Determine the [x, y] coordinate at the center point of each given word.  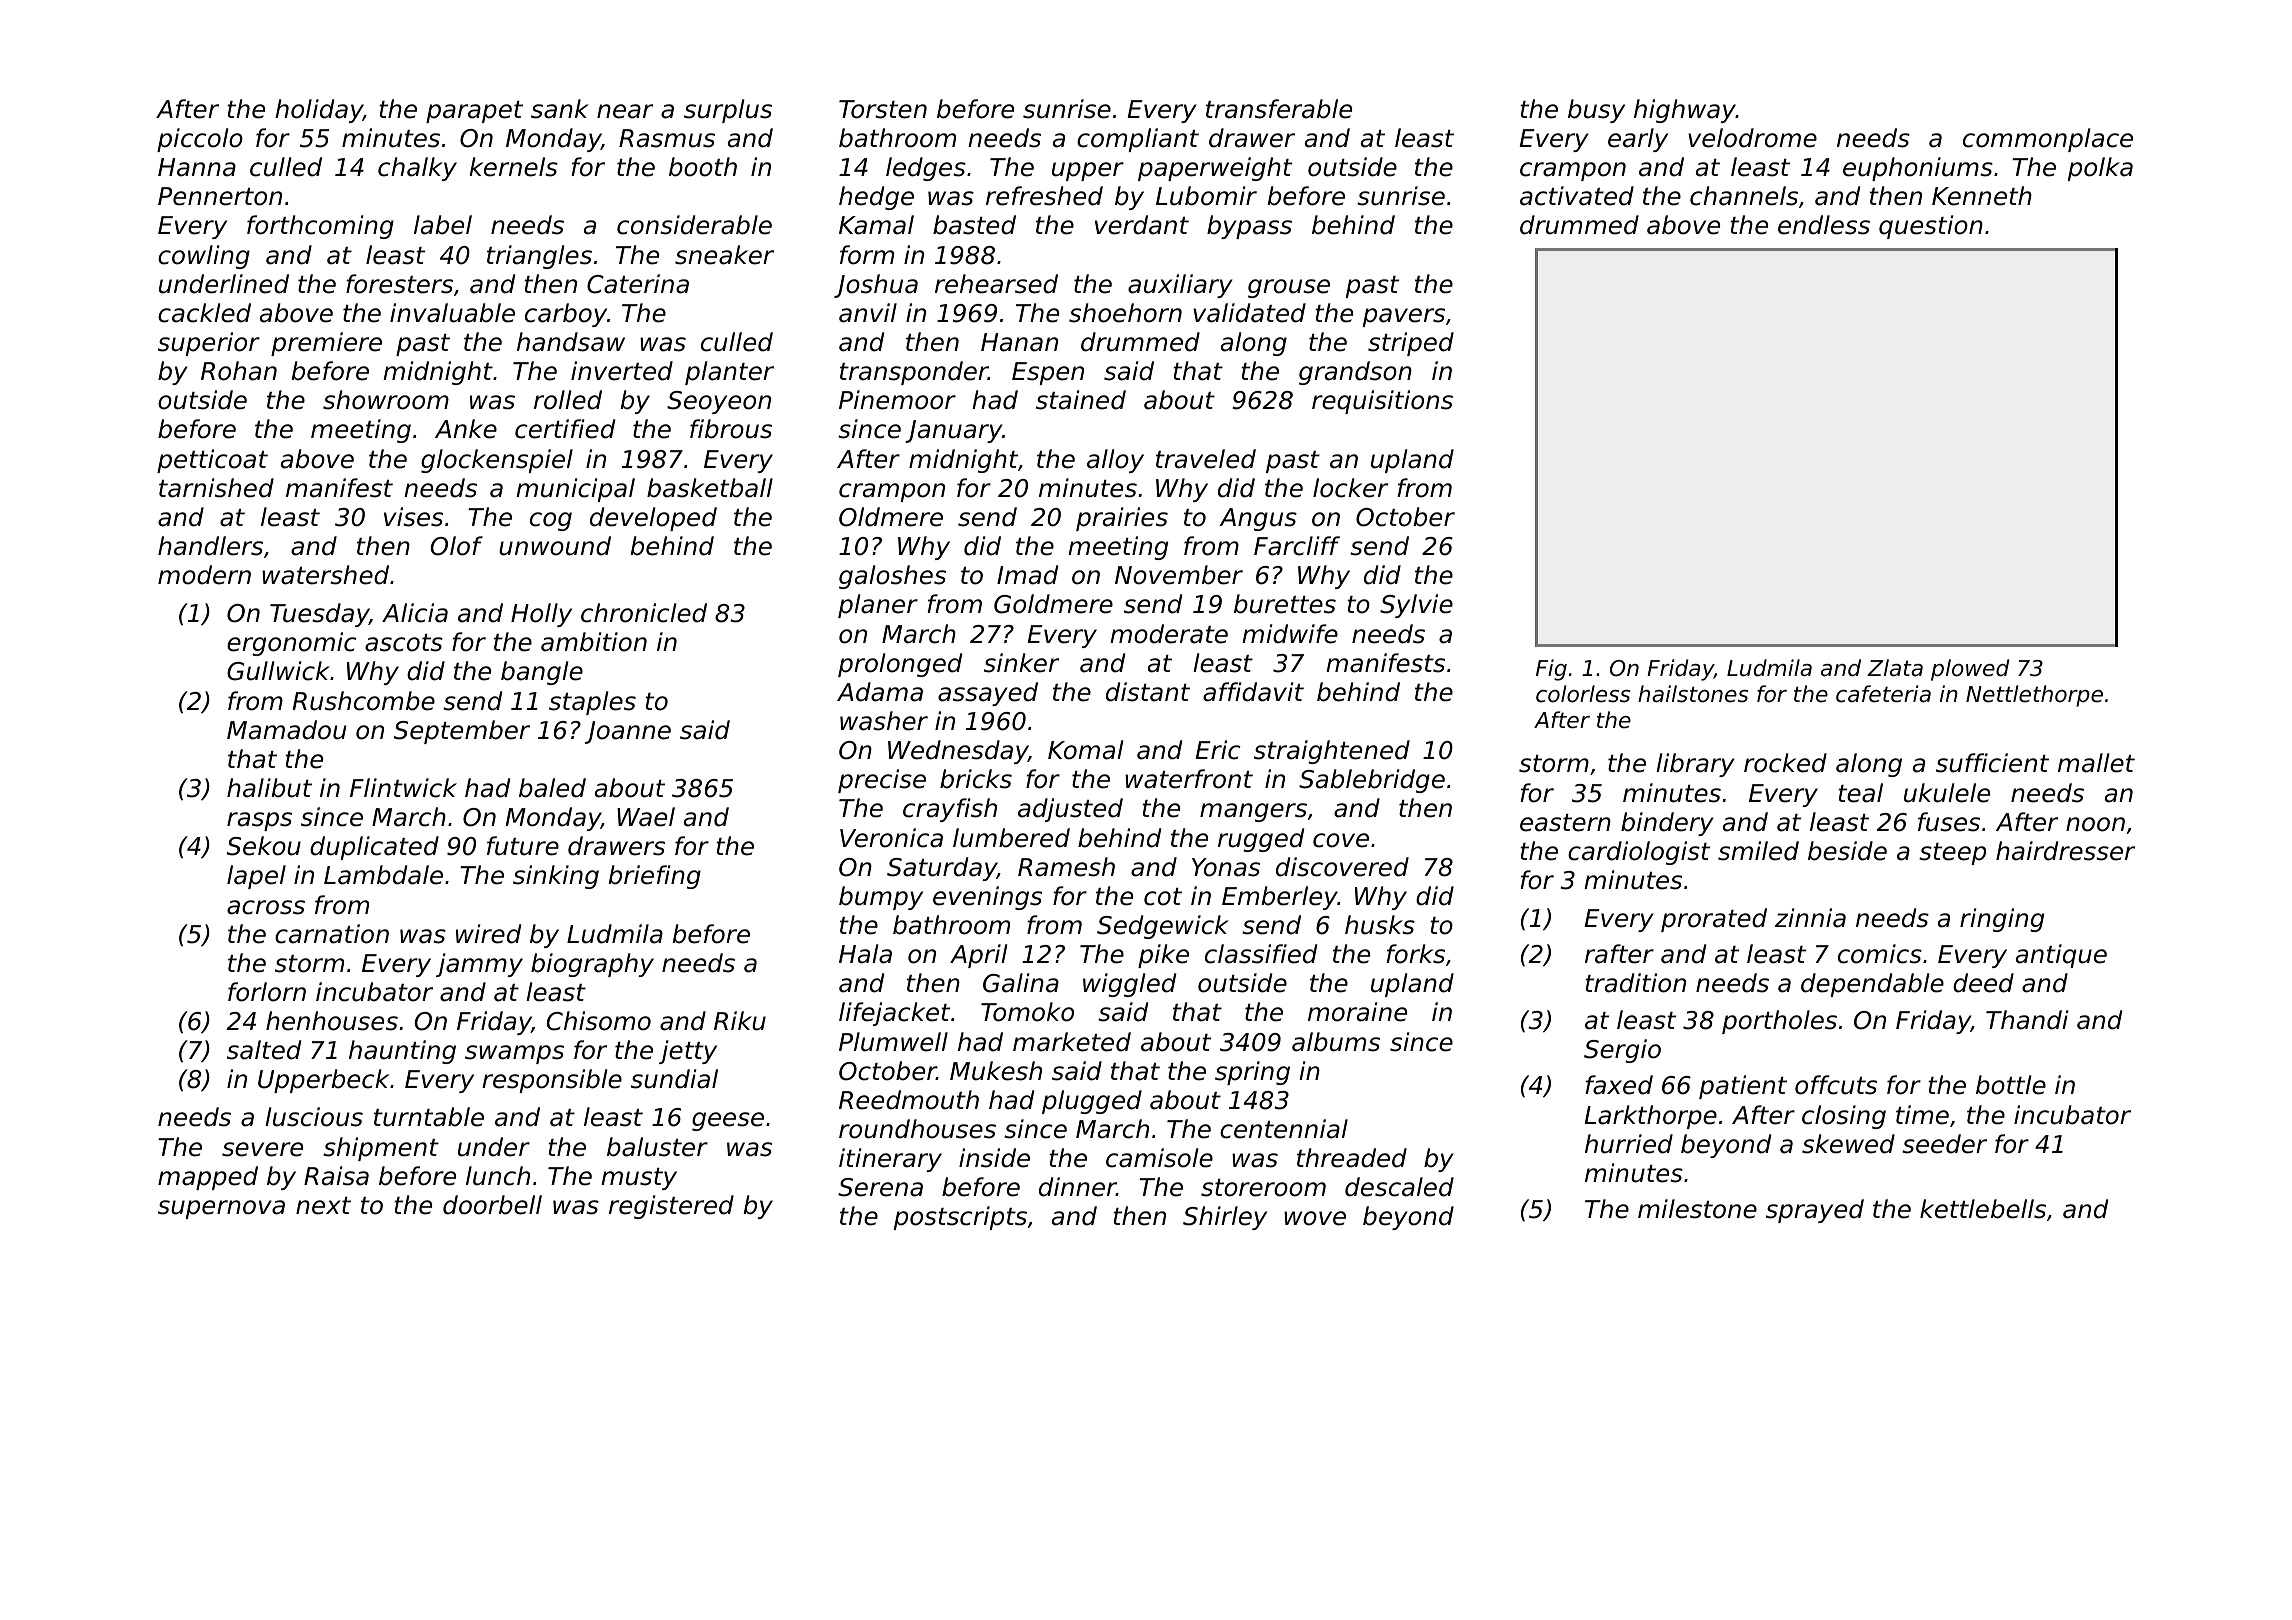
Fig [1551, 670]
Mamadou [287, 730]
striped [1411, 344]
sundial [674, 1079]
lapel [256, 877]
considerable [694, 225]
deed [1983, 983]
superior [209, 344]
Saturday [942, 869]
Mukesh [996, 1071]
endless [1824, 225]
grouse [1289, 288]
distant [1148, 692]
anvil [868, 313]
